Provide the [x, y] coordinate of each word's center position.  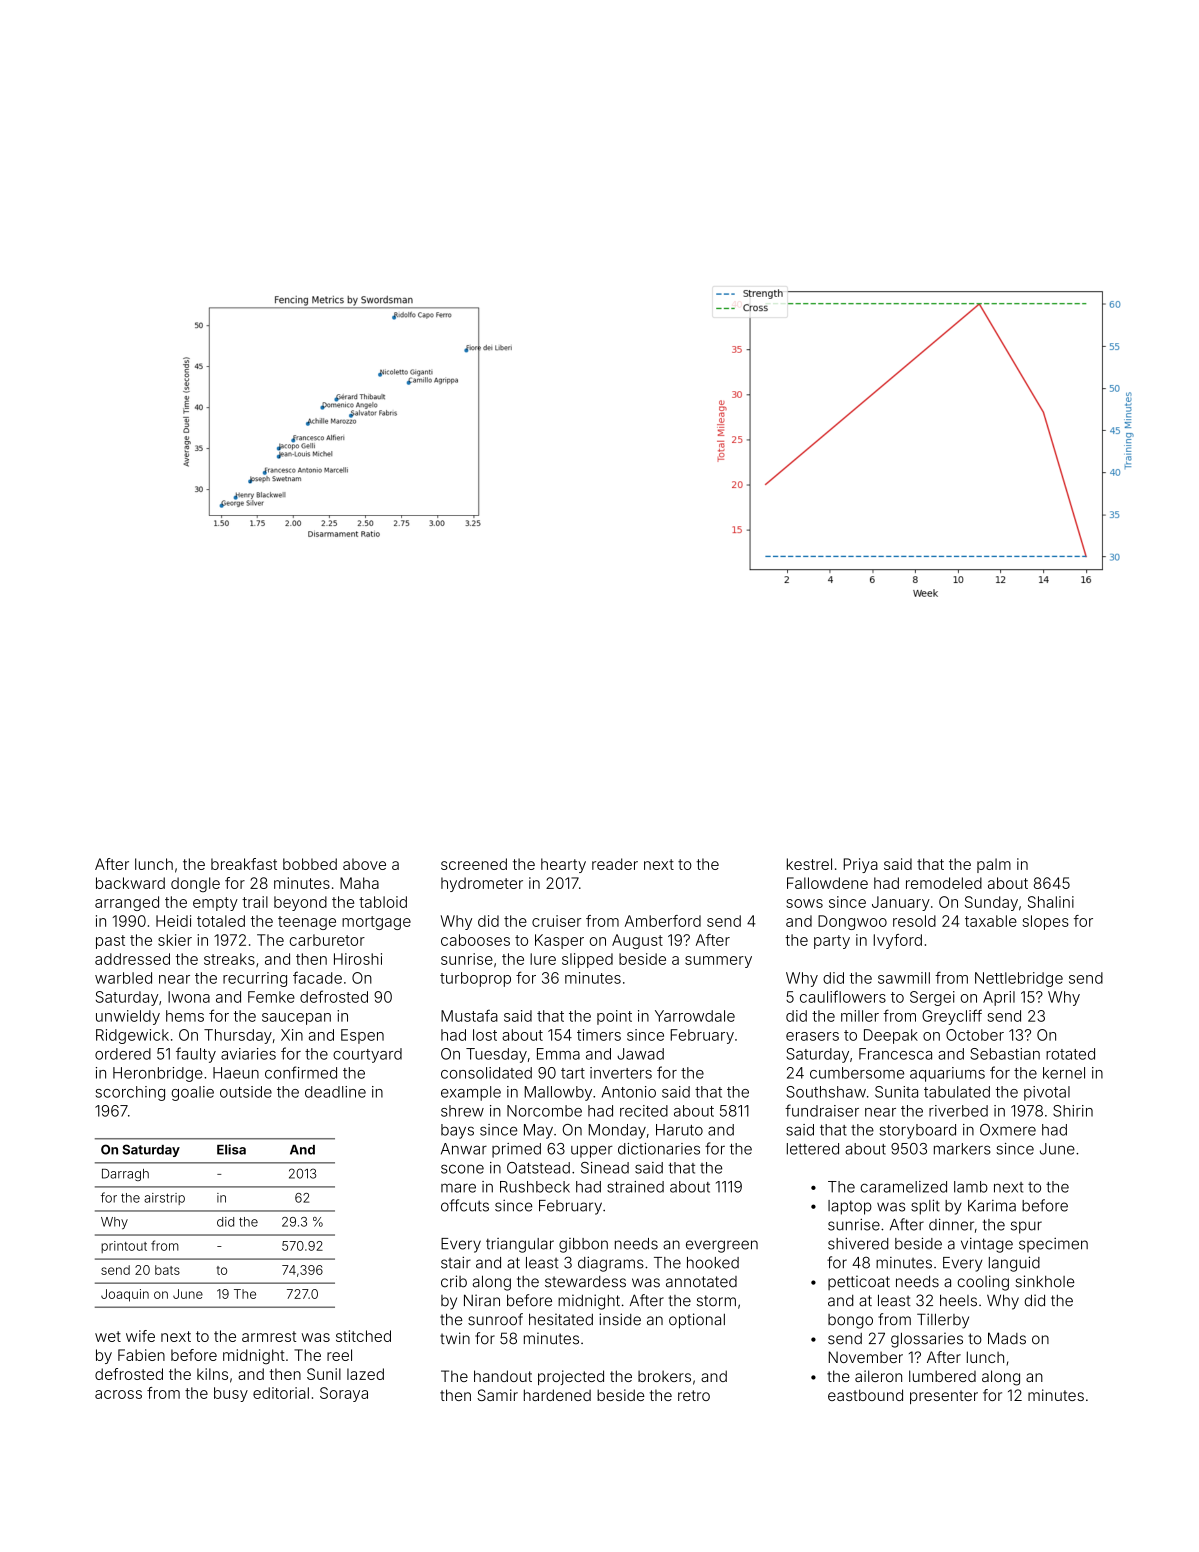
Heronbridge [158, 1074]
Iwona [189, 997]
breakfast [244, 864]
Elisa [231, 1149]
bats [167, 1270]
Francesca [895, 1054]
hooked [713, 1263]
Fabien [141, 1355]
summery [718, 962]
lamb [971, 1187]
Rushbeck [535, 1187]
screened [474, 864]
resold [914, 921]
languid [1014, 1264]
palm [994, 865]
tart [573, 1073]
